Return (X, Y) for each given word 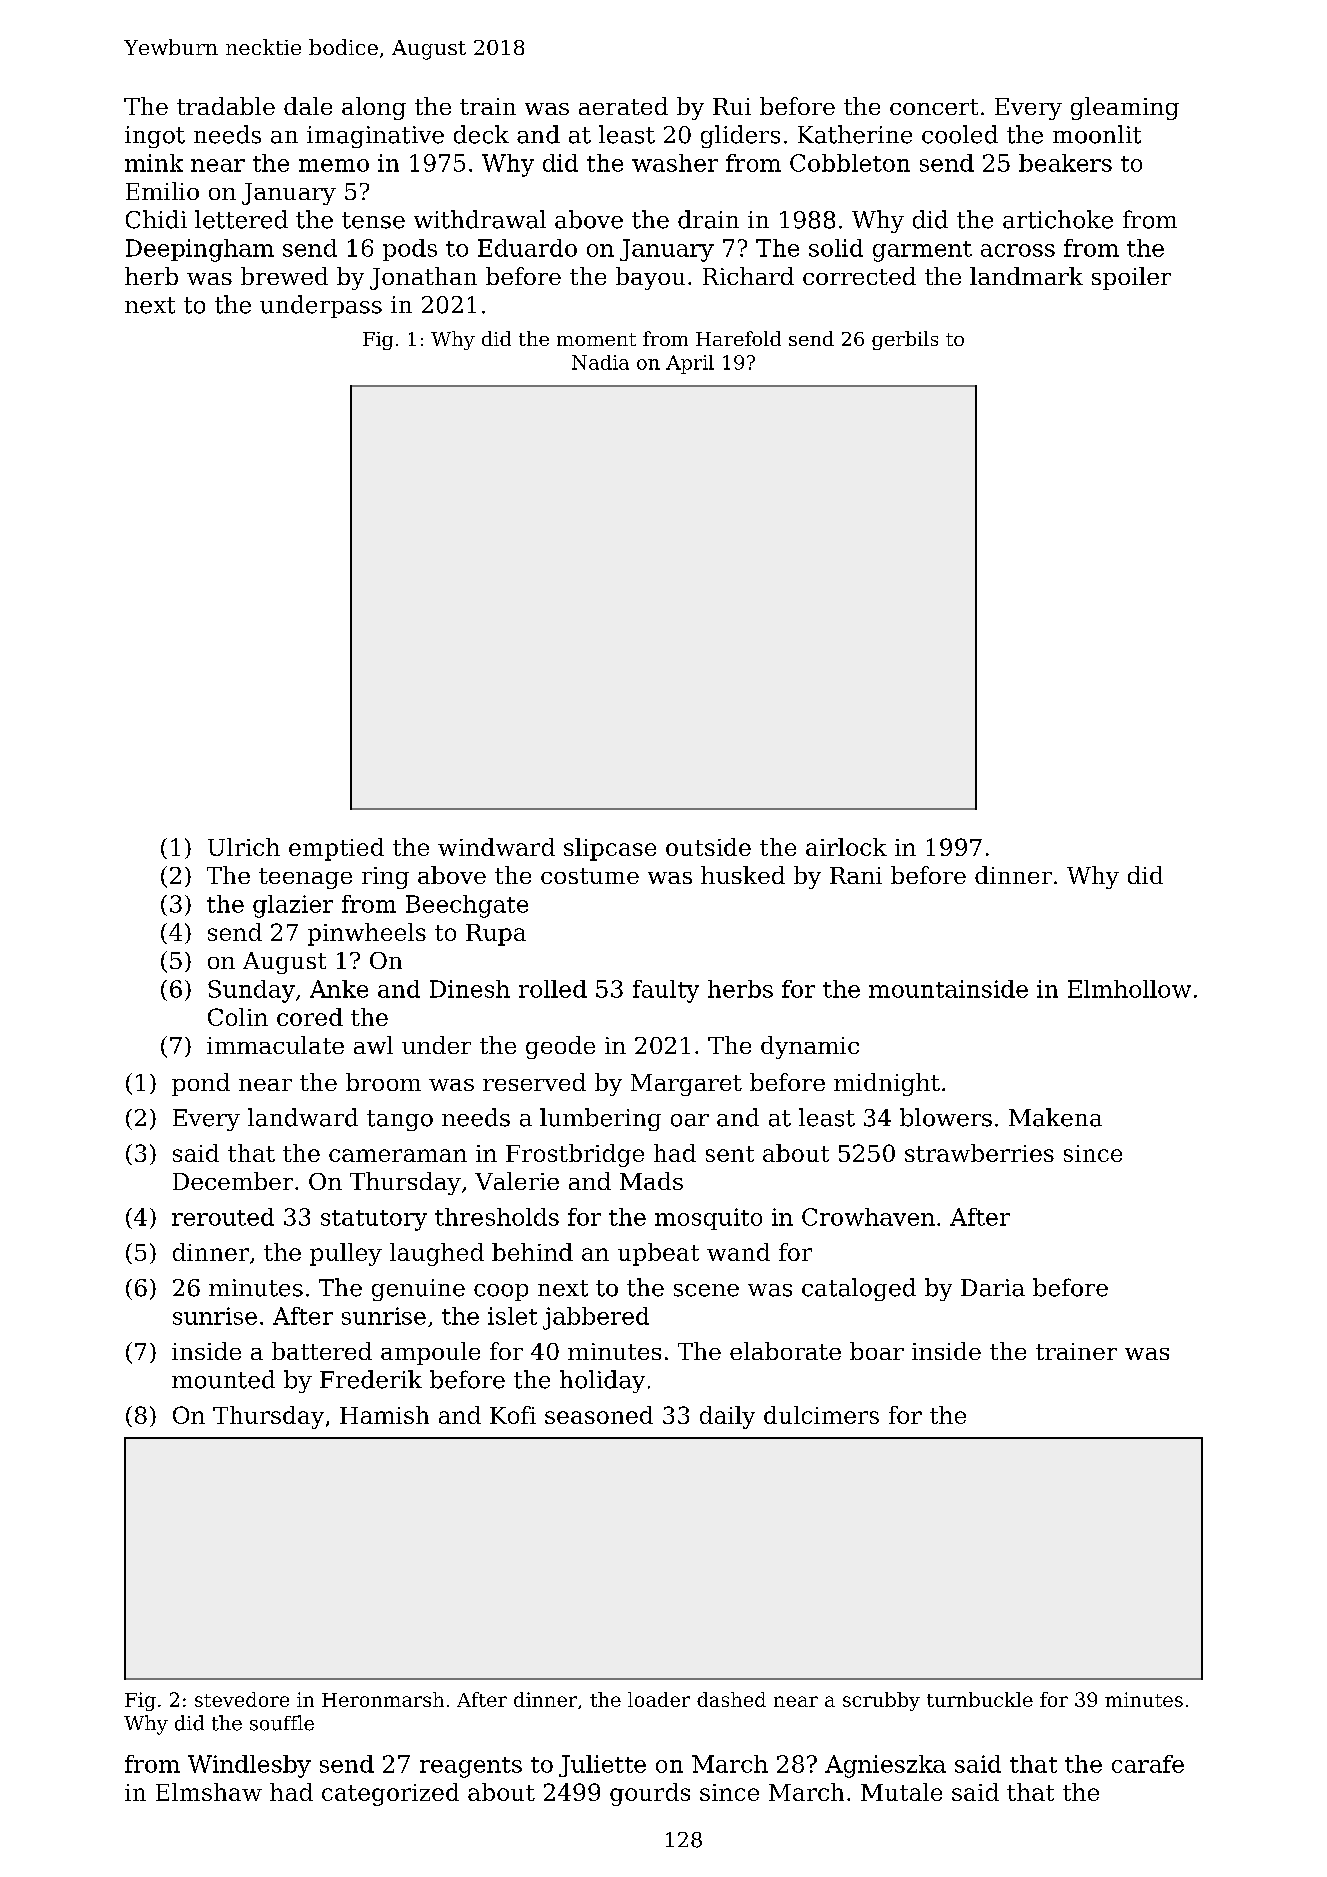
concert (934, 107)
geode (560, 1047)
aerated (623, 106)
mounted (223, 1379)
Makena (1055, 1117)
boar (877, 1351)
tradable (226, 106)
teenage (305, 878)
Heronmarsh (383, 1699)
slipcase (610, 849)
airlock (846, 847)
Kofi (513, 1415)
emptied (336, 849)
